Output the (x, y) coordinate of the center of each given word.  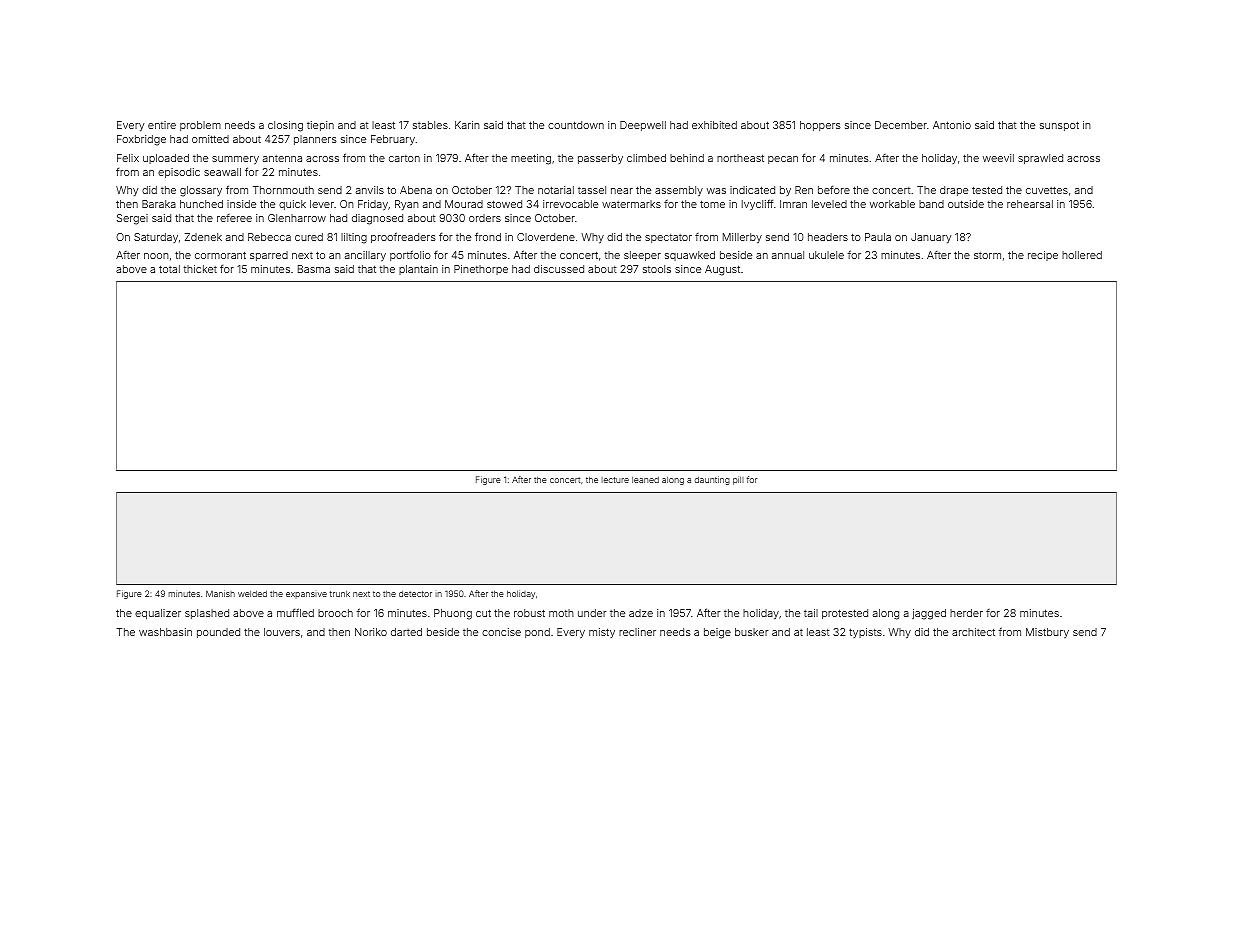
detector (415, 594)
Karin (467, 125)
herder (966, 613)
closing (285, 126)
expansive (306, 595)
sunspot (1059, 126)
